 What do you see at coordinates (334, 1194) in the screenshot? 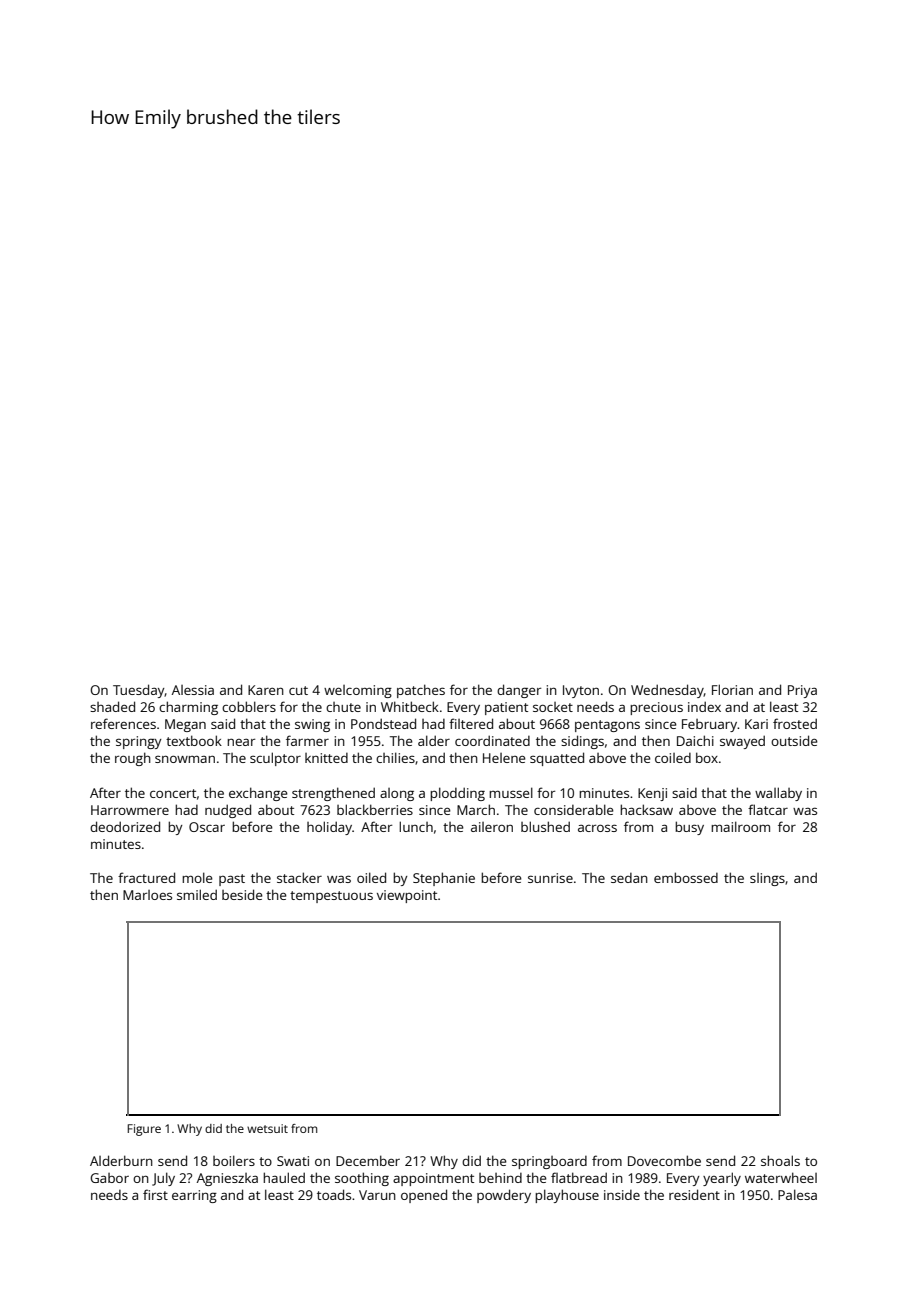
I see `toads` at bounding box center [334, 1194].
